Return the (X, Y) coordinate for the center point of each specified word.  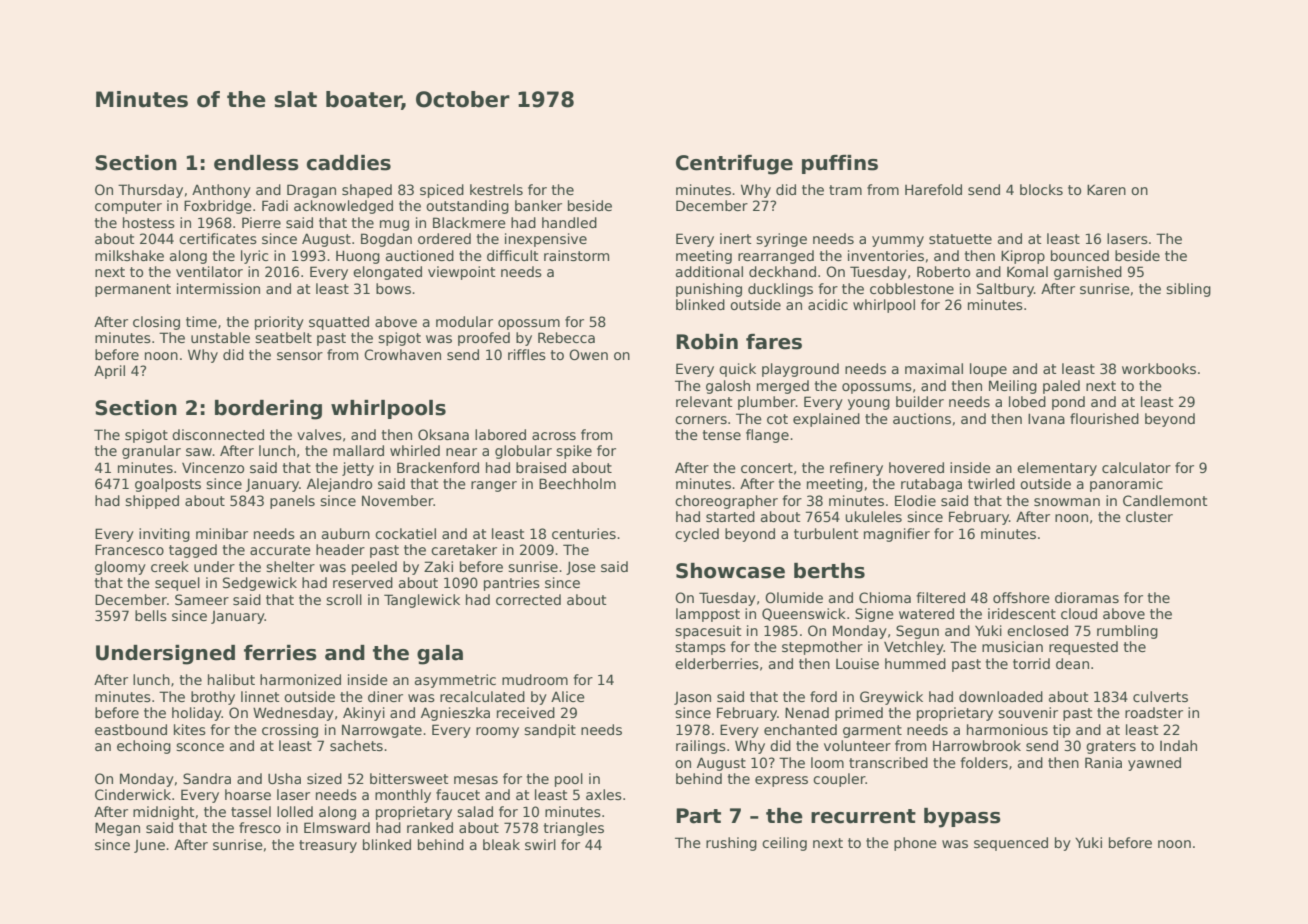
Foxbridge (218, 207)
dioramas (1087, 597)
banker (538, 205)
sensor (300, 356)
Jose (581, 568)
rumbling (1127, 632)
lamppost (708, 615)
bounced (1080, 255)
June (149, 846)
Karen (1106, 189)
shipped (152, 502)
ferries (280, 653)
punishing (709, 290)
